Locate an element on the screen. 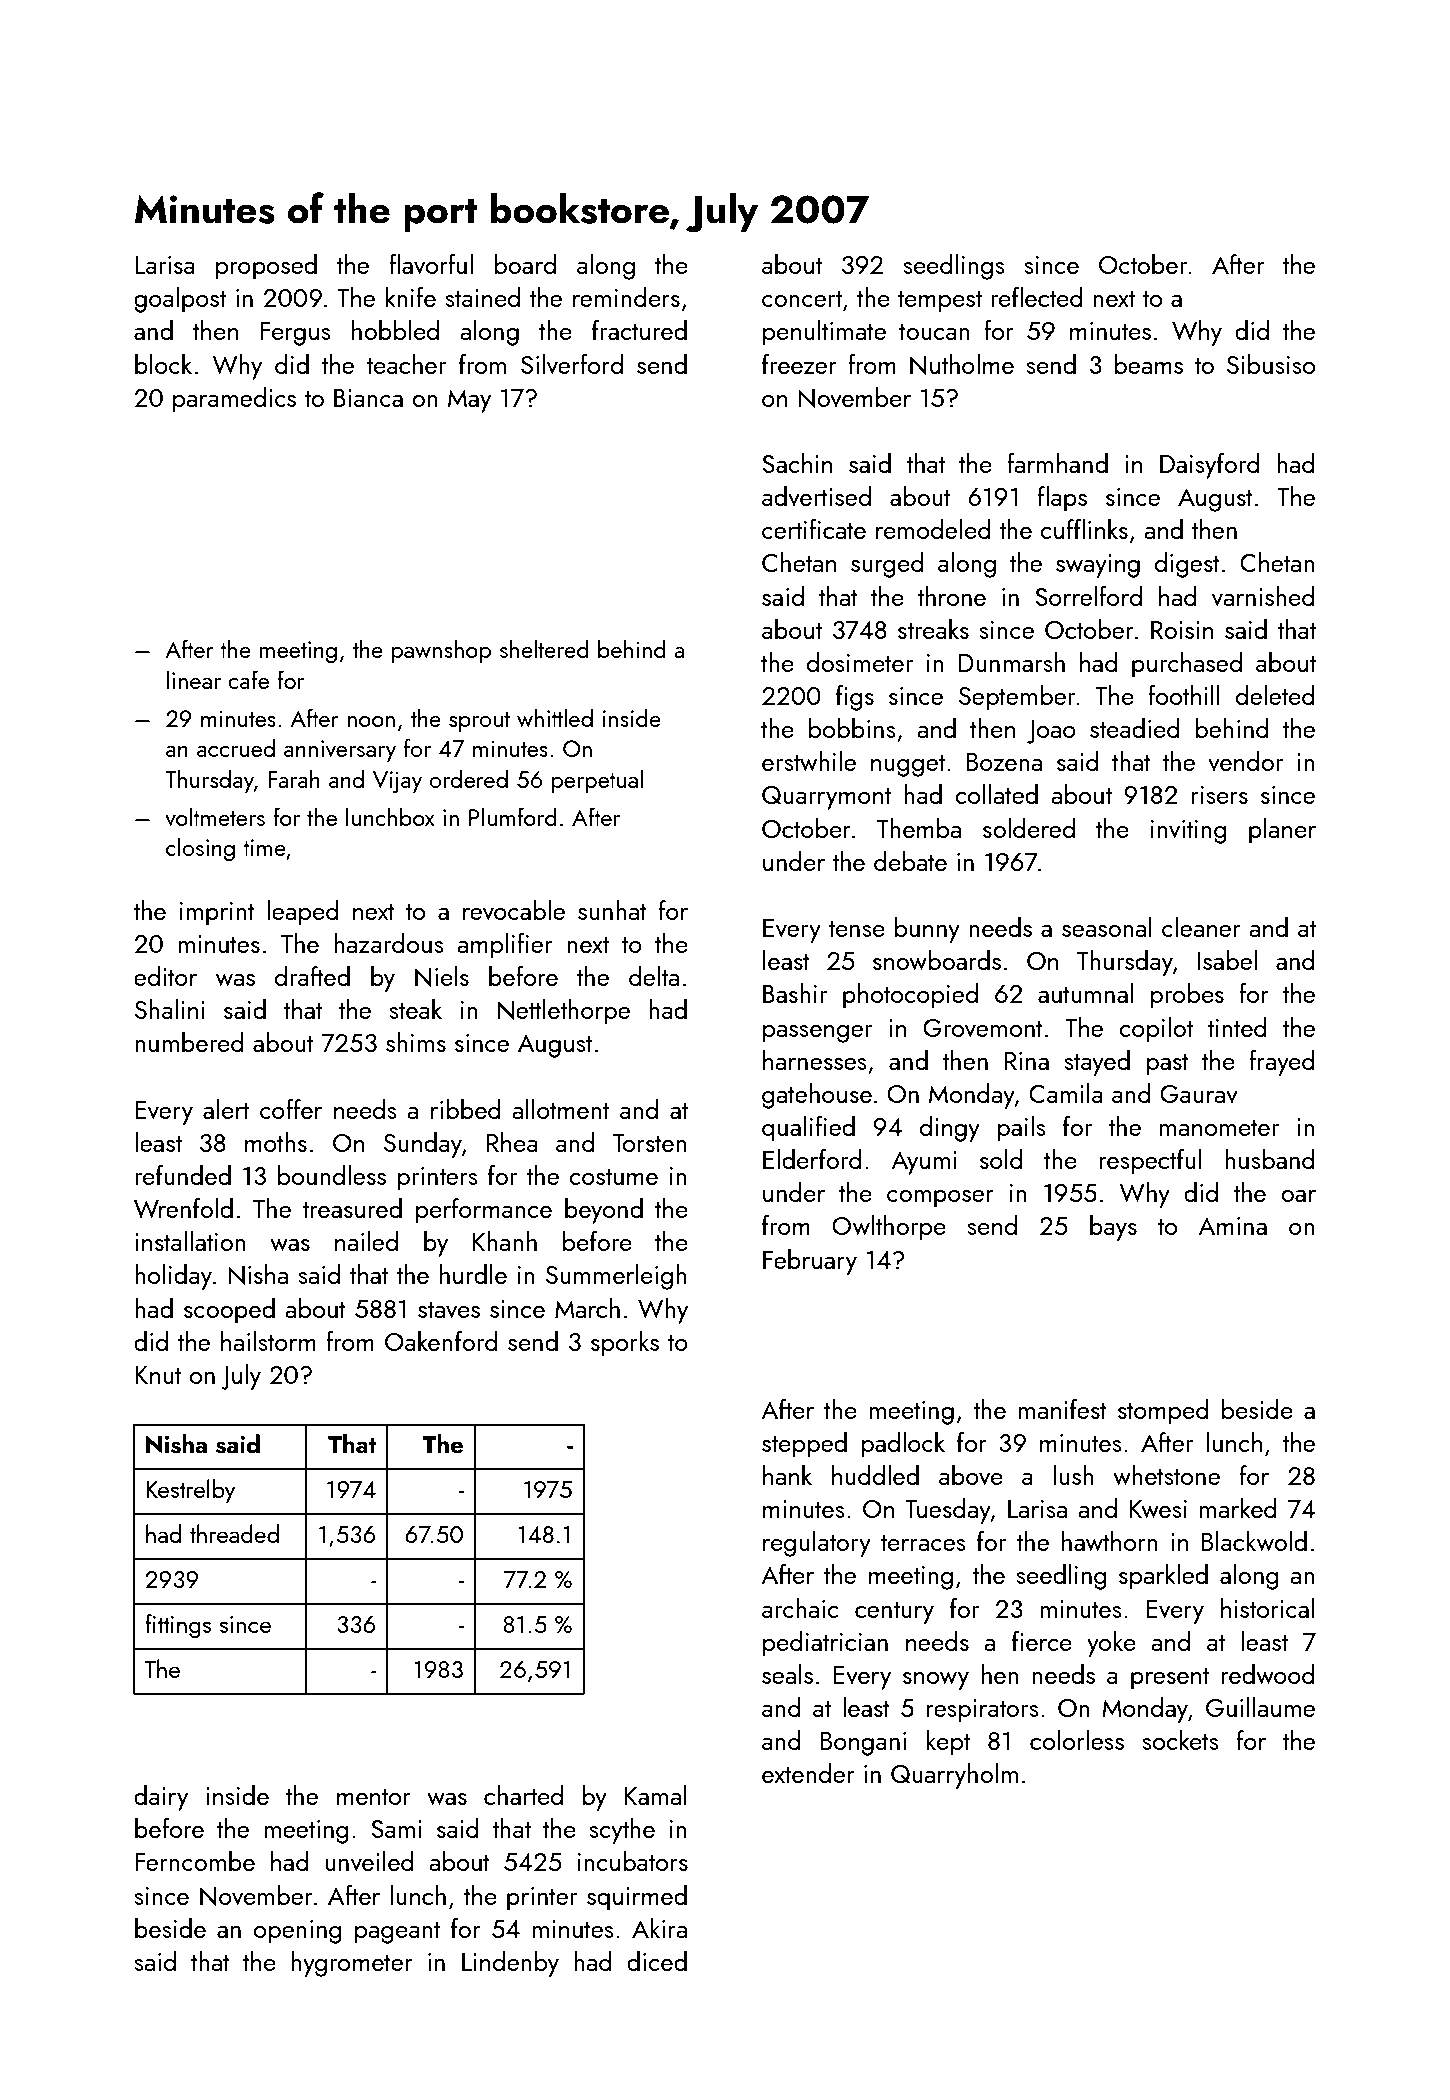 This screenshot has height=2100, width=1450. editor is located at coordinates (165, 976).
